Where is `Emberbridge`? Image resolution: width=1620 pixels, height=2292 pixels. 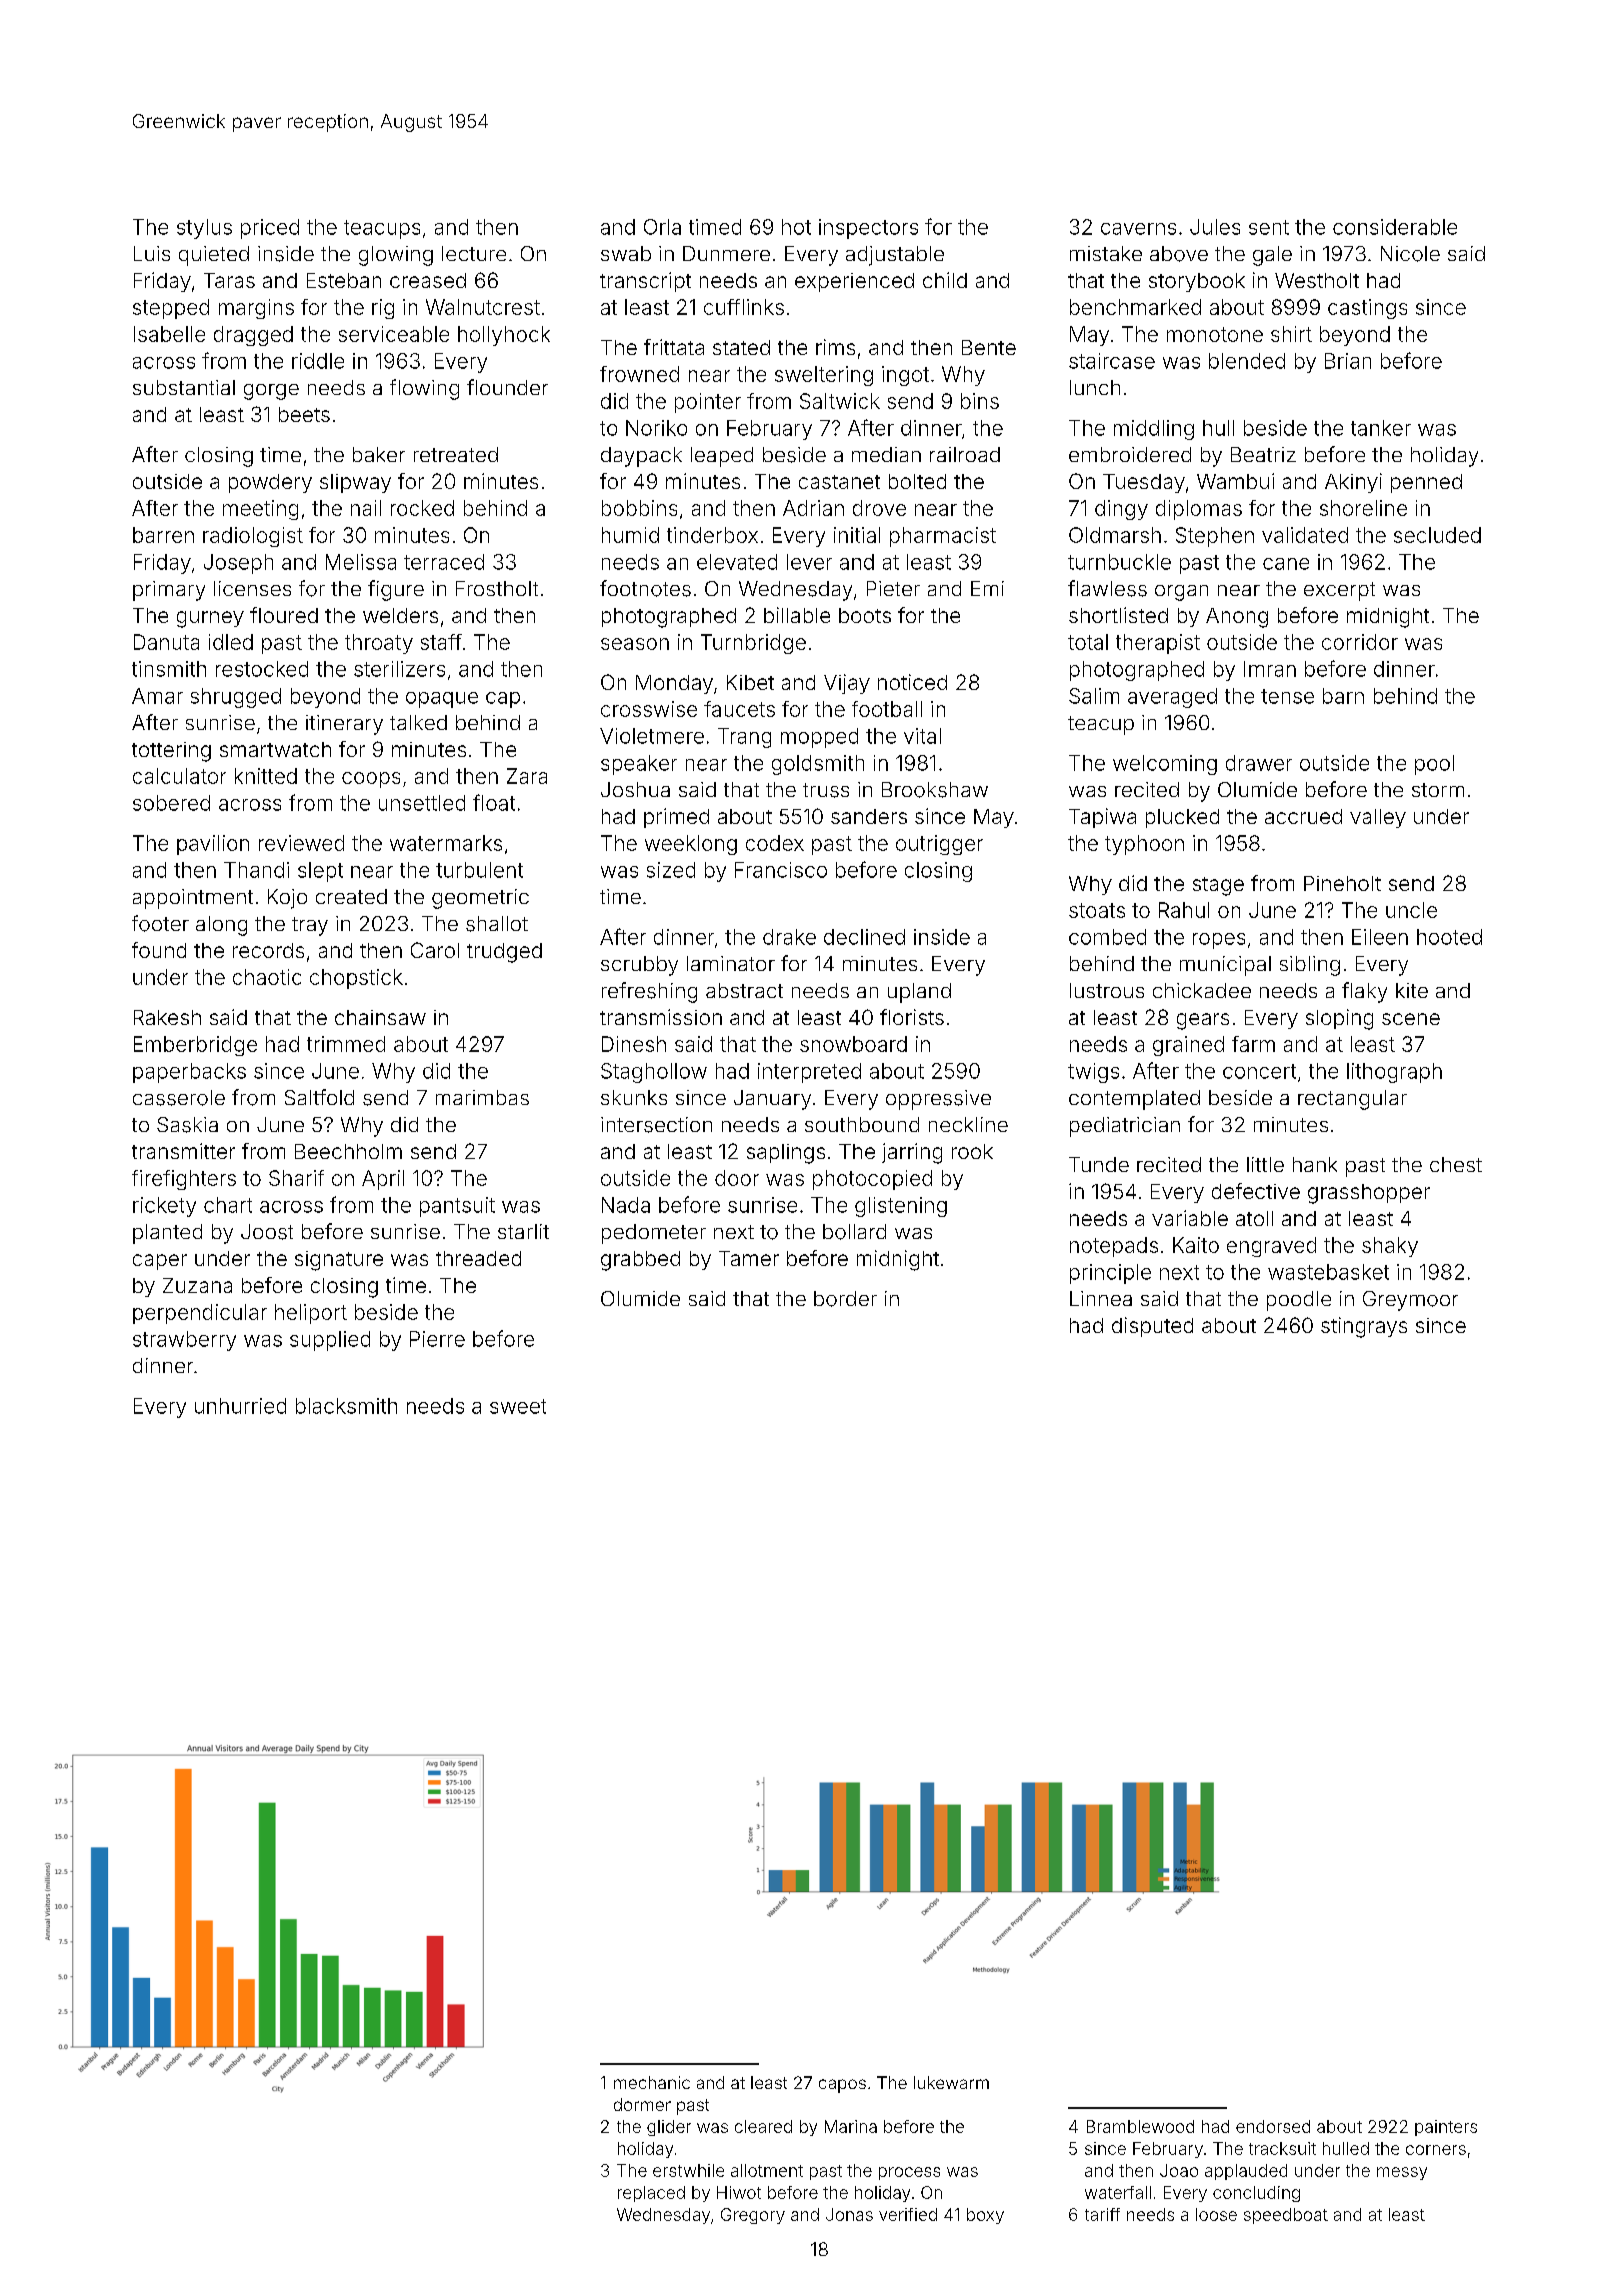 Emberbridge is located at coordinates (195, 1046).
